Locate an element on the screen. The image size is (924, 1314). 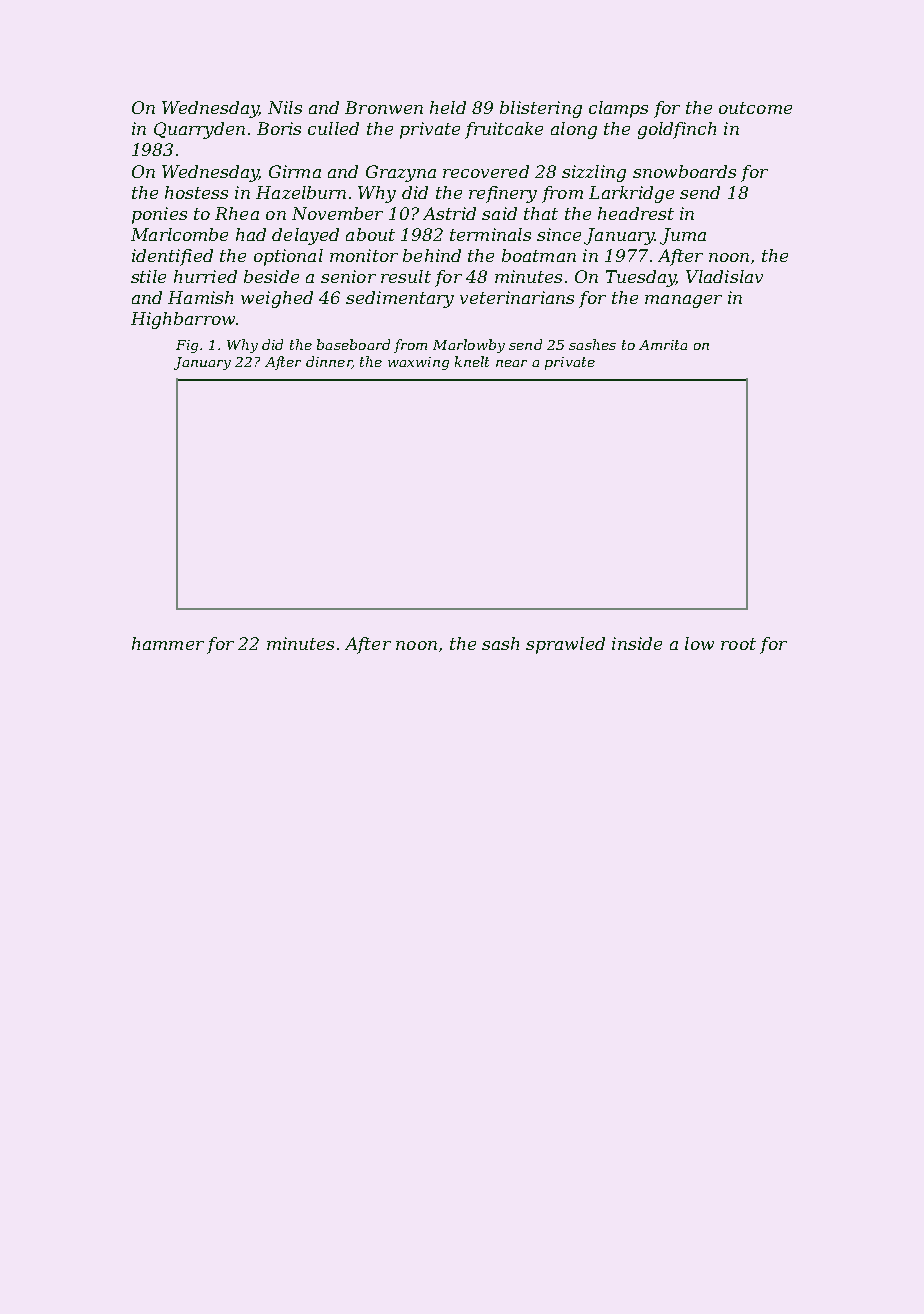
Fig is located at coordinates (187, 346).
